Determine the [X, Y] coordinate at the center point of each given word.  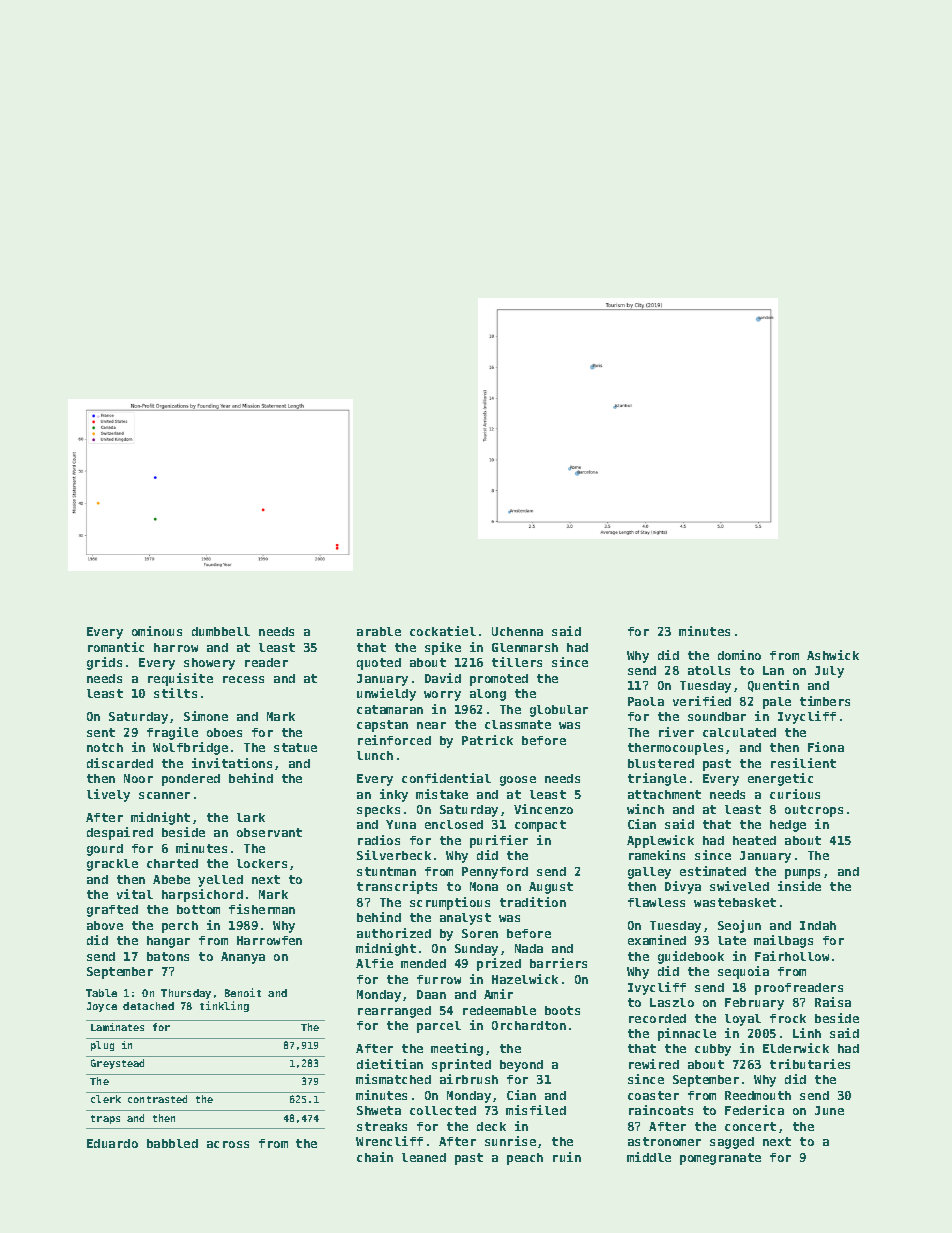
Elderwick [796, 1048]
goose [518, 781]
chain [375, 1157]
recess [243, 679]
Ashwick [833, 655]
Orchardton [529, 1025]
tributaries [810, 1064]
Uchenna [517, 631]
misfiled [536, 1110]
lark [251, 817]
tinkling [224, 1006]
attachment [664, 794]
